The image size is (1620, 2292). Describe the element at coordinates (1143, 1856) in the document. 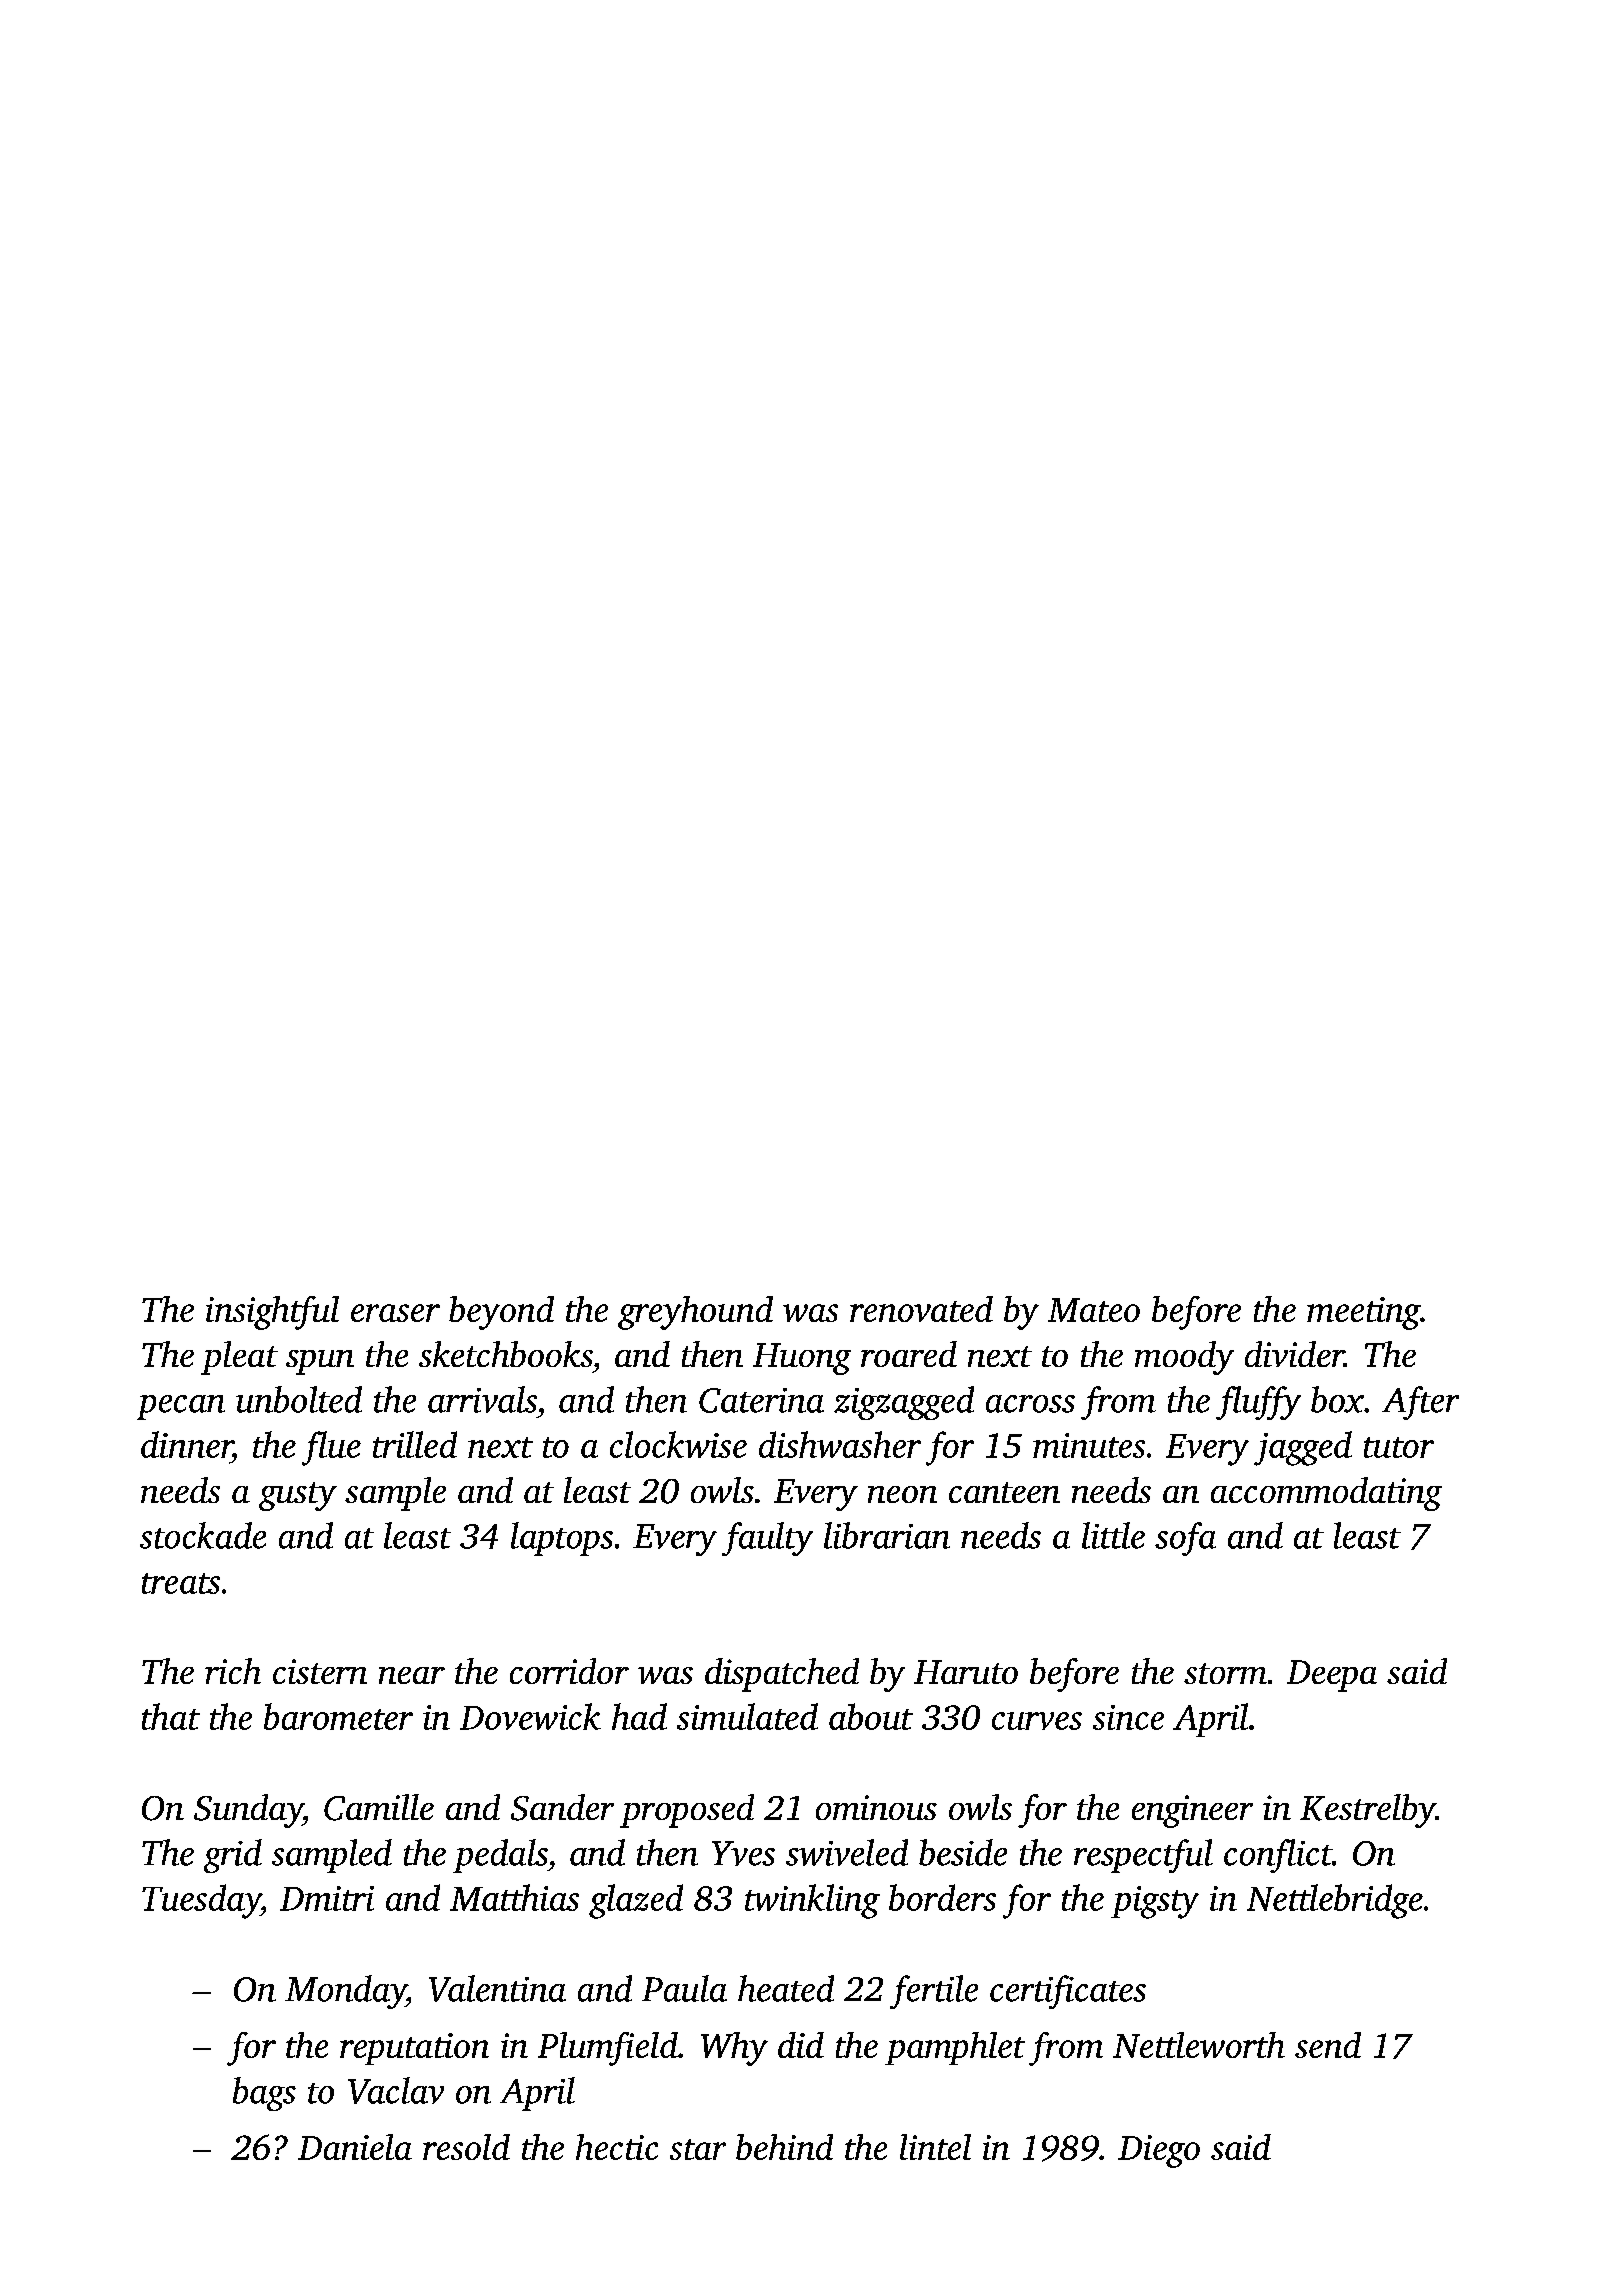

I see `respectful` at that location.
